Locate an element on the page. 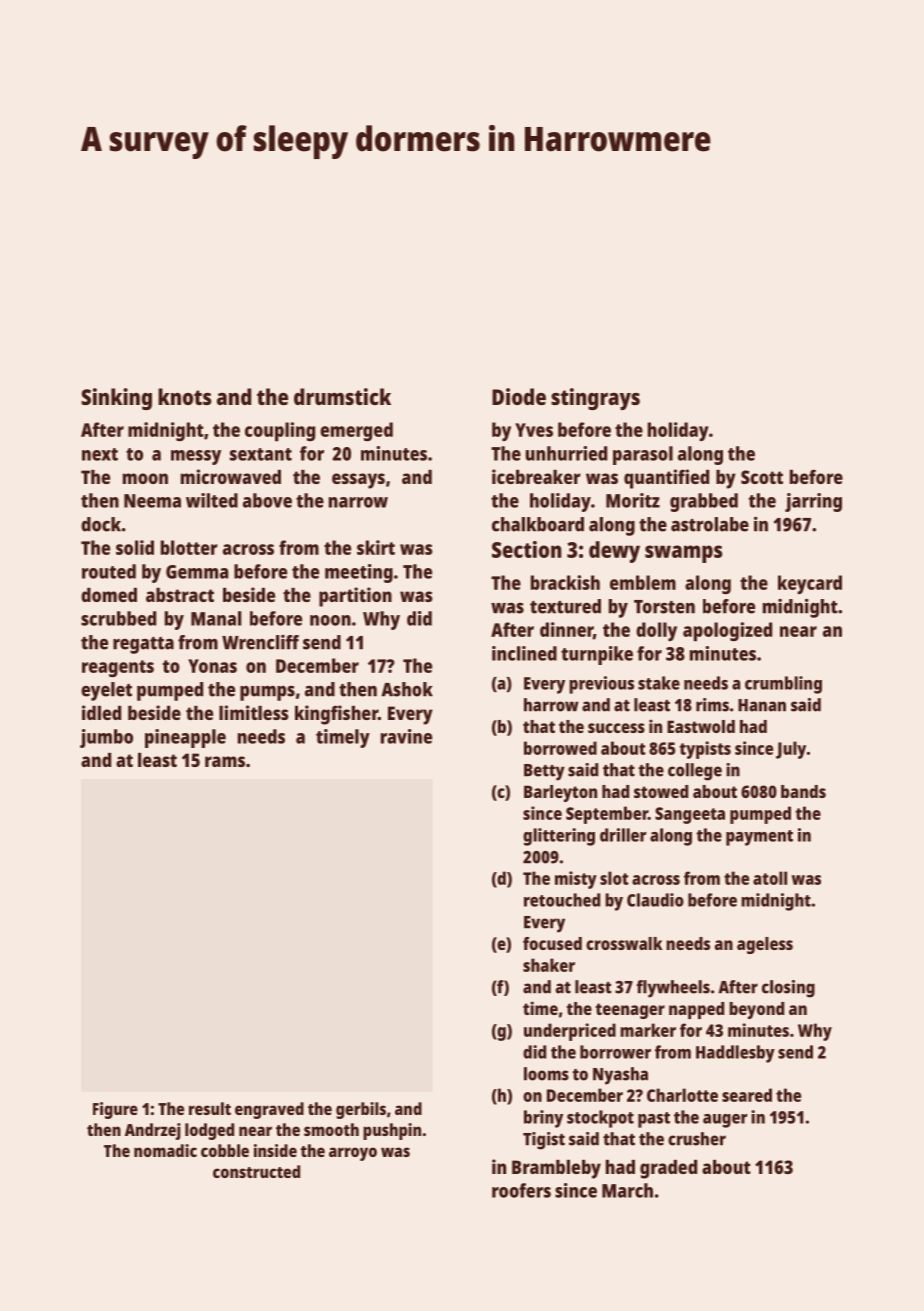  Scott is located at coordinates (762, 477).
